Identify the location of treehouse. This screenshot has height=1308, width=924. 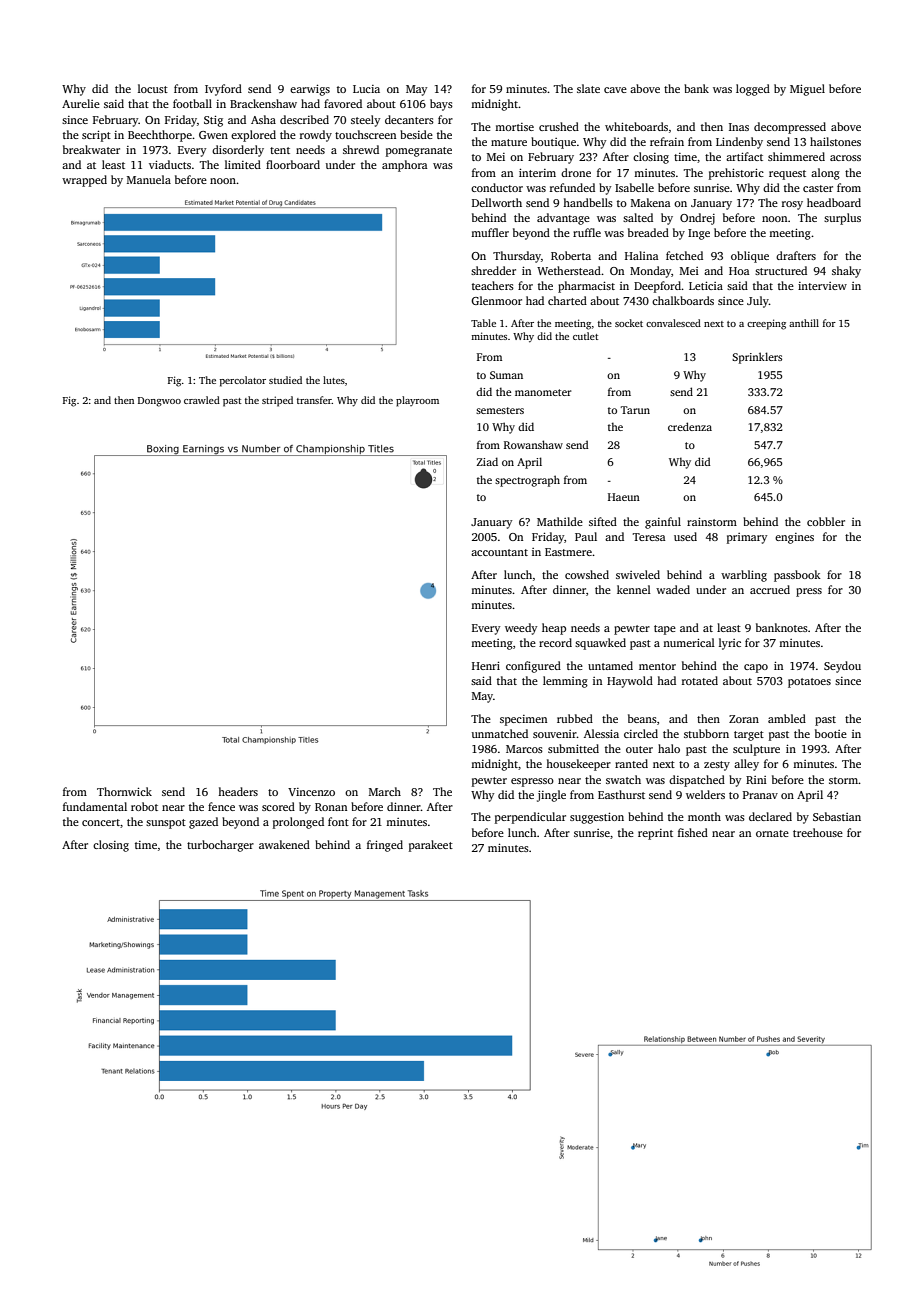
(818, 832).
